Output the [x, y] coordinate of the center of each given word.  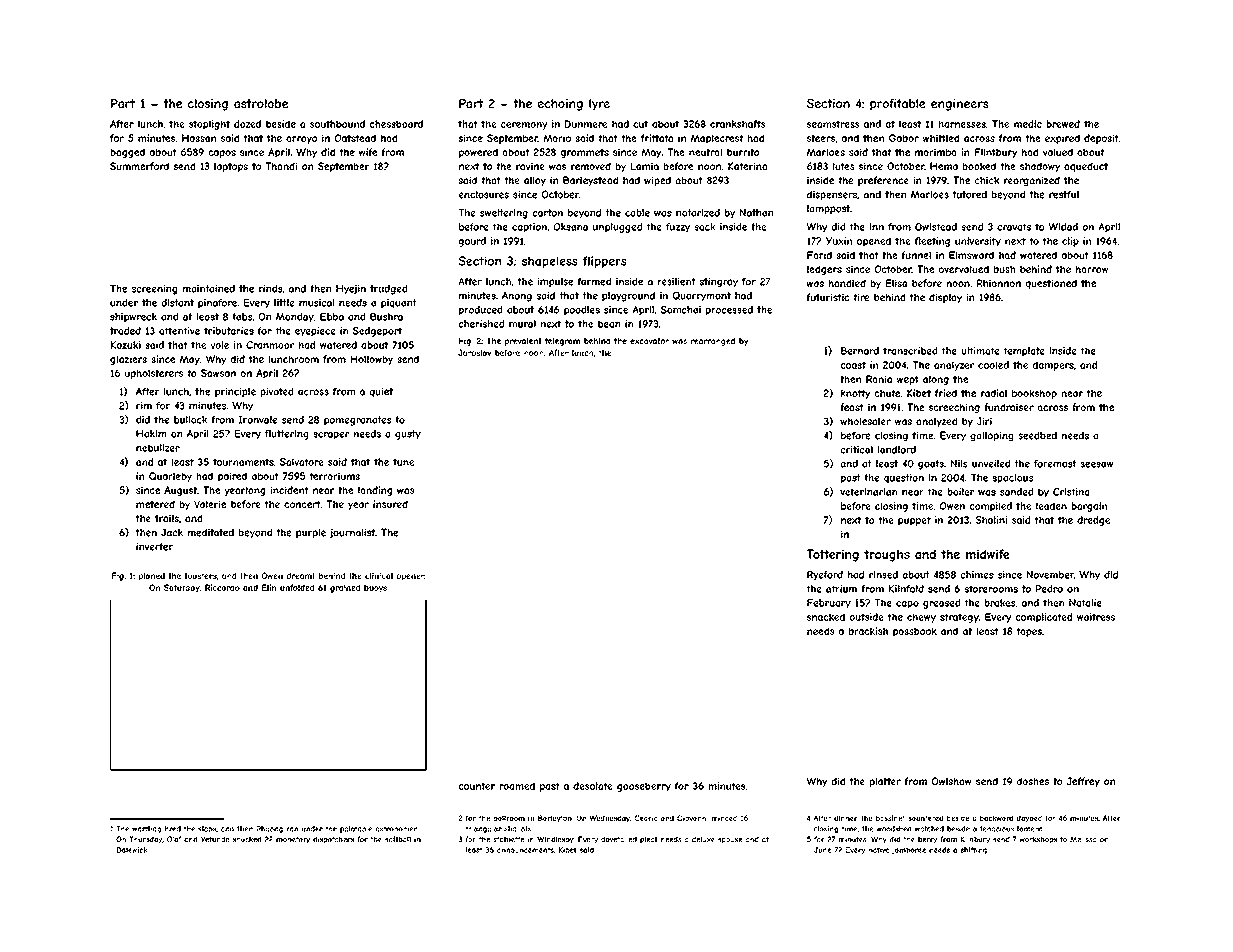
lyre [599, 105]
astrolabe [261, 104]
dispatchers [333, 839]
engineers [959, 105]
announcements [525, 850]
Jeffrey [1083, 782]
